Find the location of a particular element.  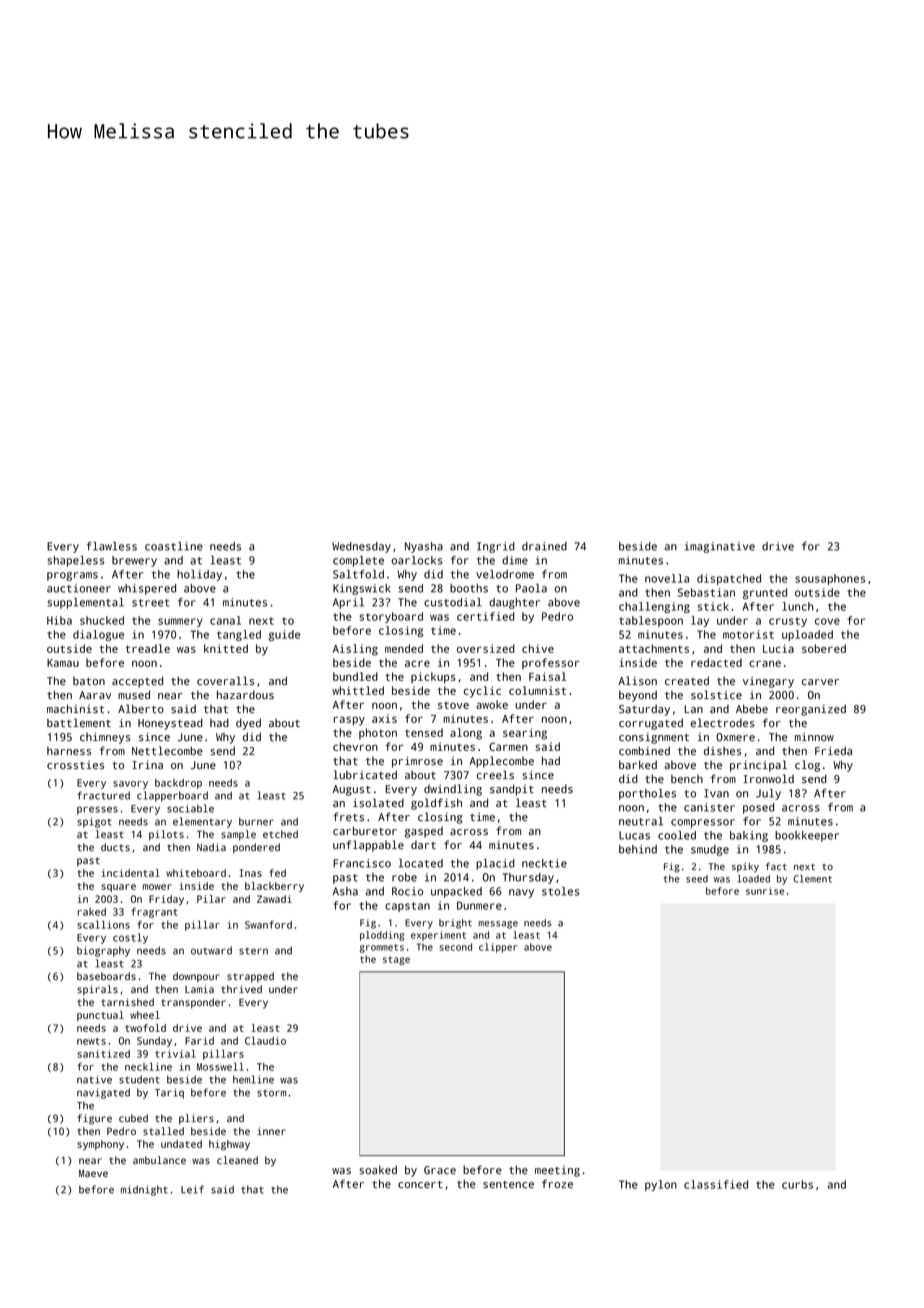

raspy is located at coordinates (349, 721).
